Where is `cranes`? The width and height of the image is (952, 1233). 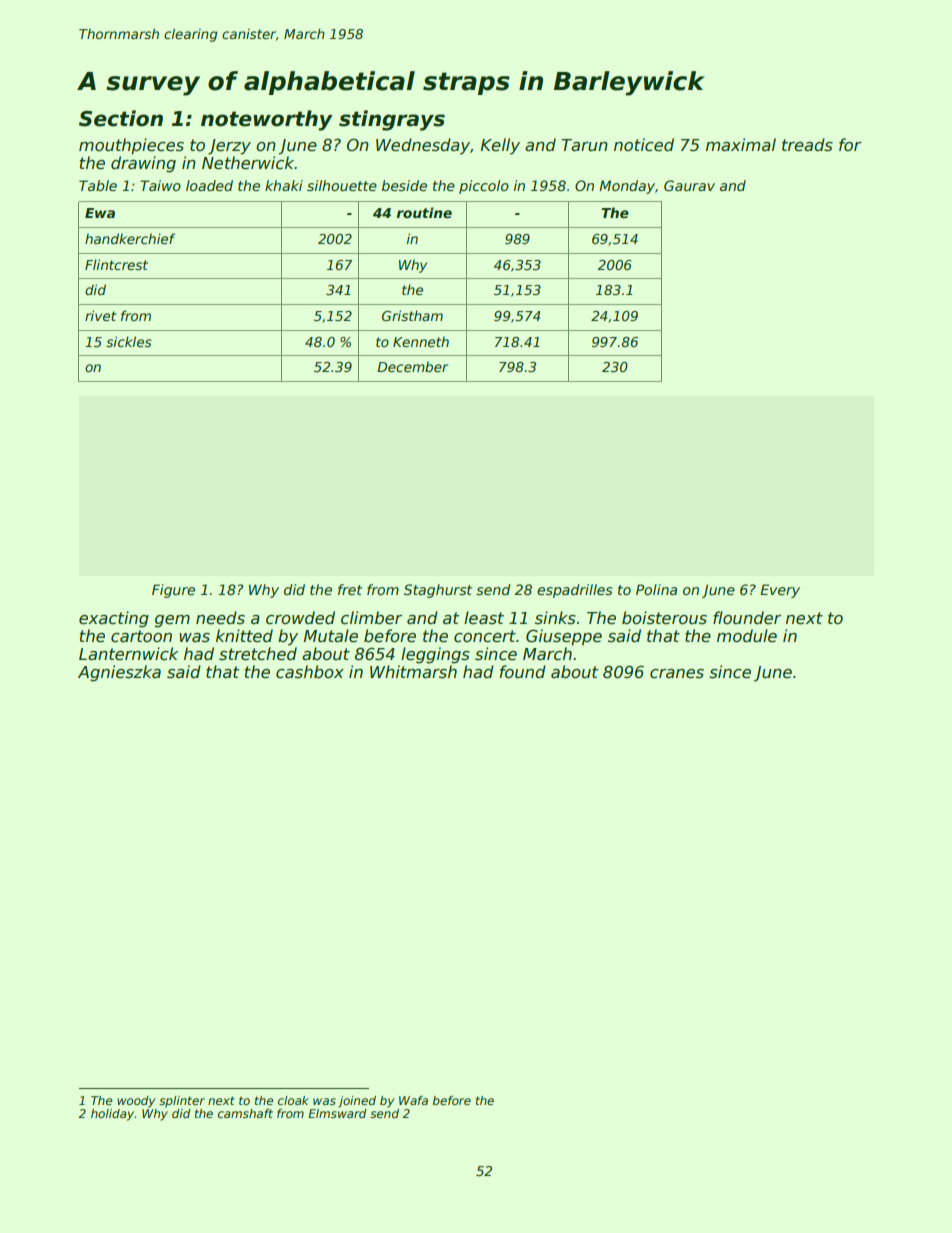
cranes is located at coordinates (677, 674).
